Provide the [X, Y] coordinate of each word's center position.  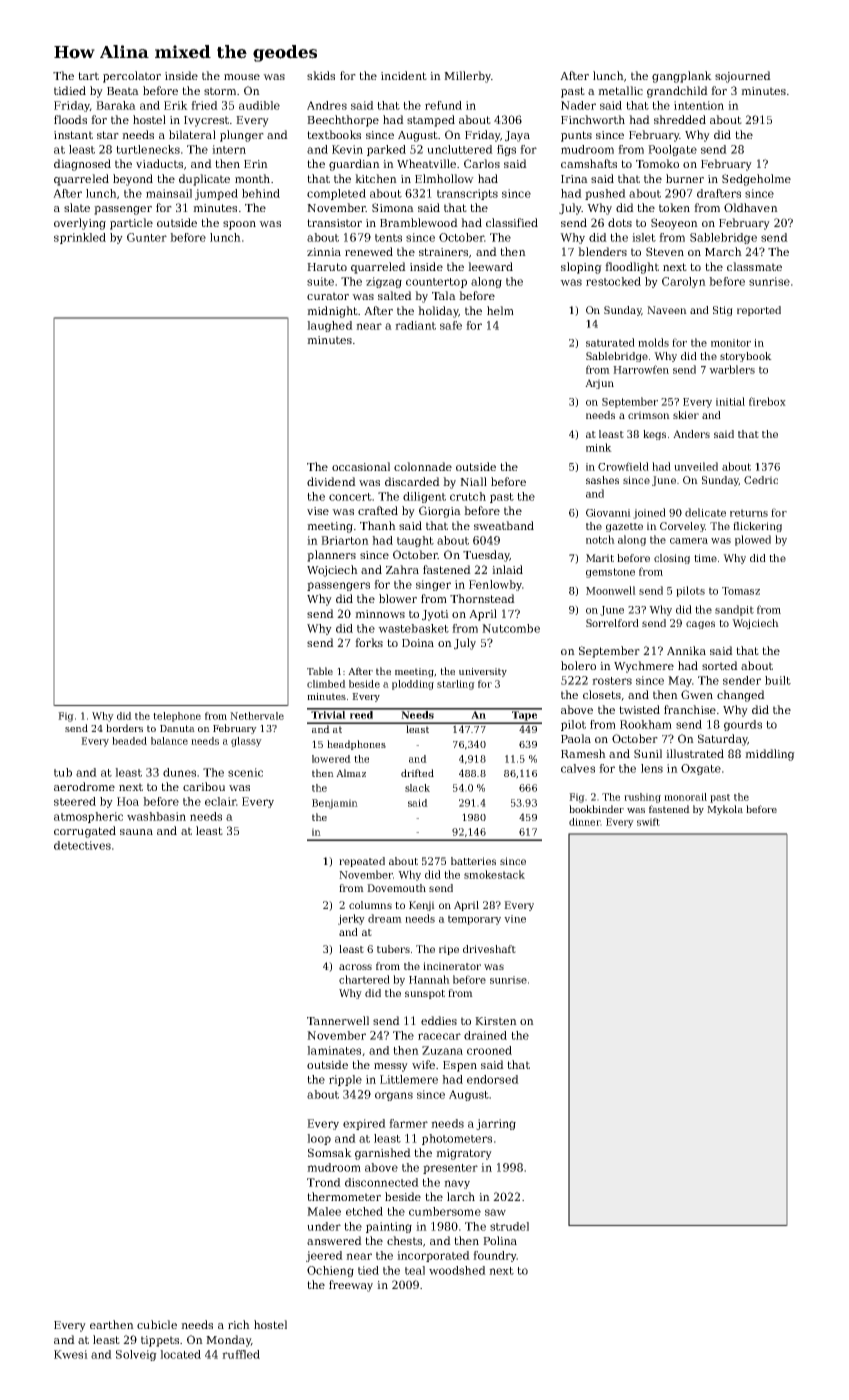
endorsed [493, 1079]
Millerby [467, 77]
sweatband [504, 525]
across [355, 967]
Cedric [761, 480]
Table [320, 671]
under [324, 1226]
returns [749, 513]
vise [318, 511]
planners [331, 556]
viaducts [159, 163]
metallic [620, 90]
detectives [82, 845]
